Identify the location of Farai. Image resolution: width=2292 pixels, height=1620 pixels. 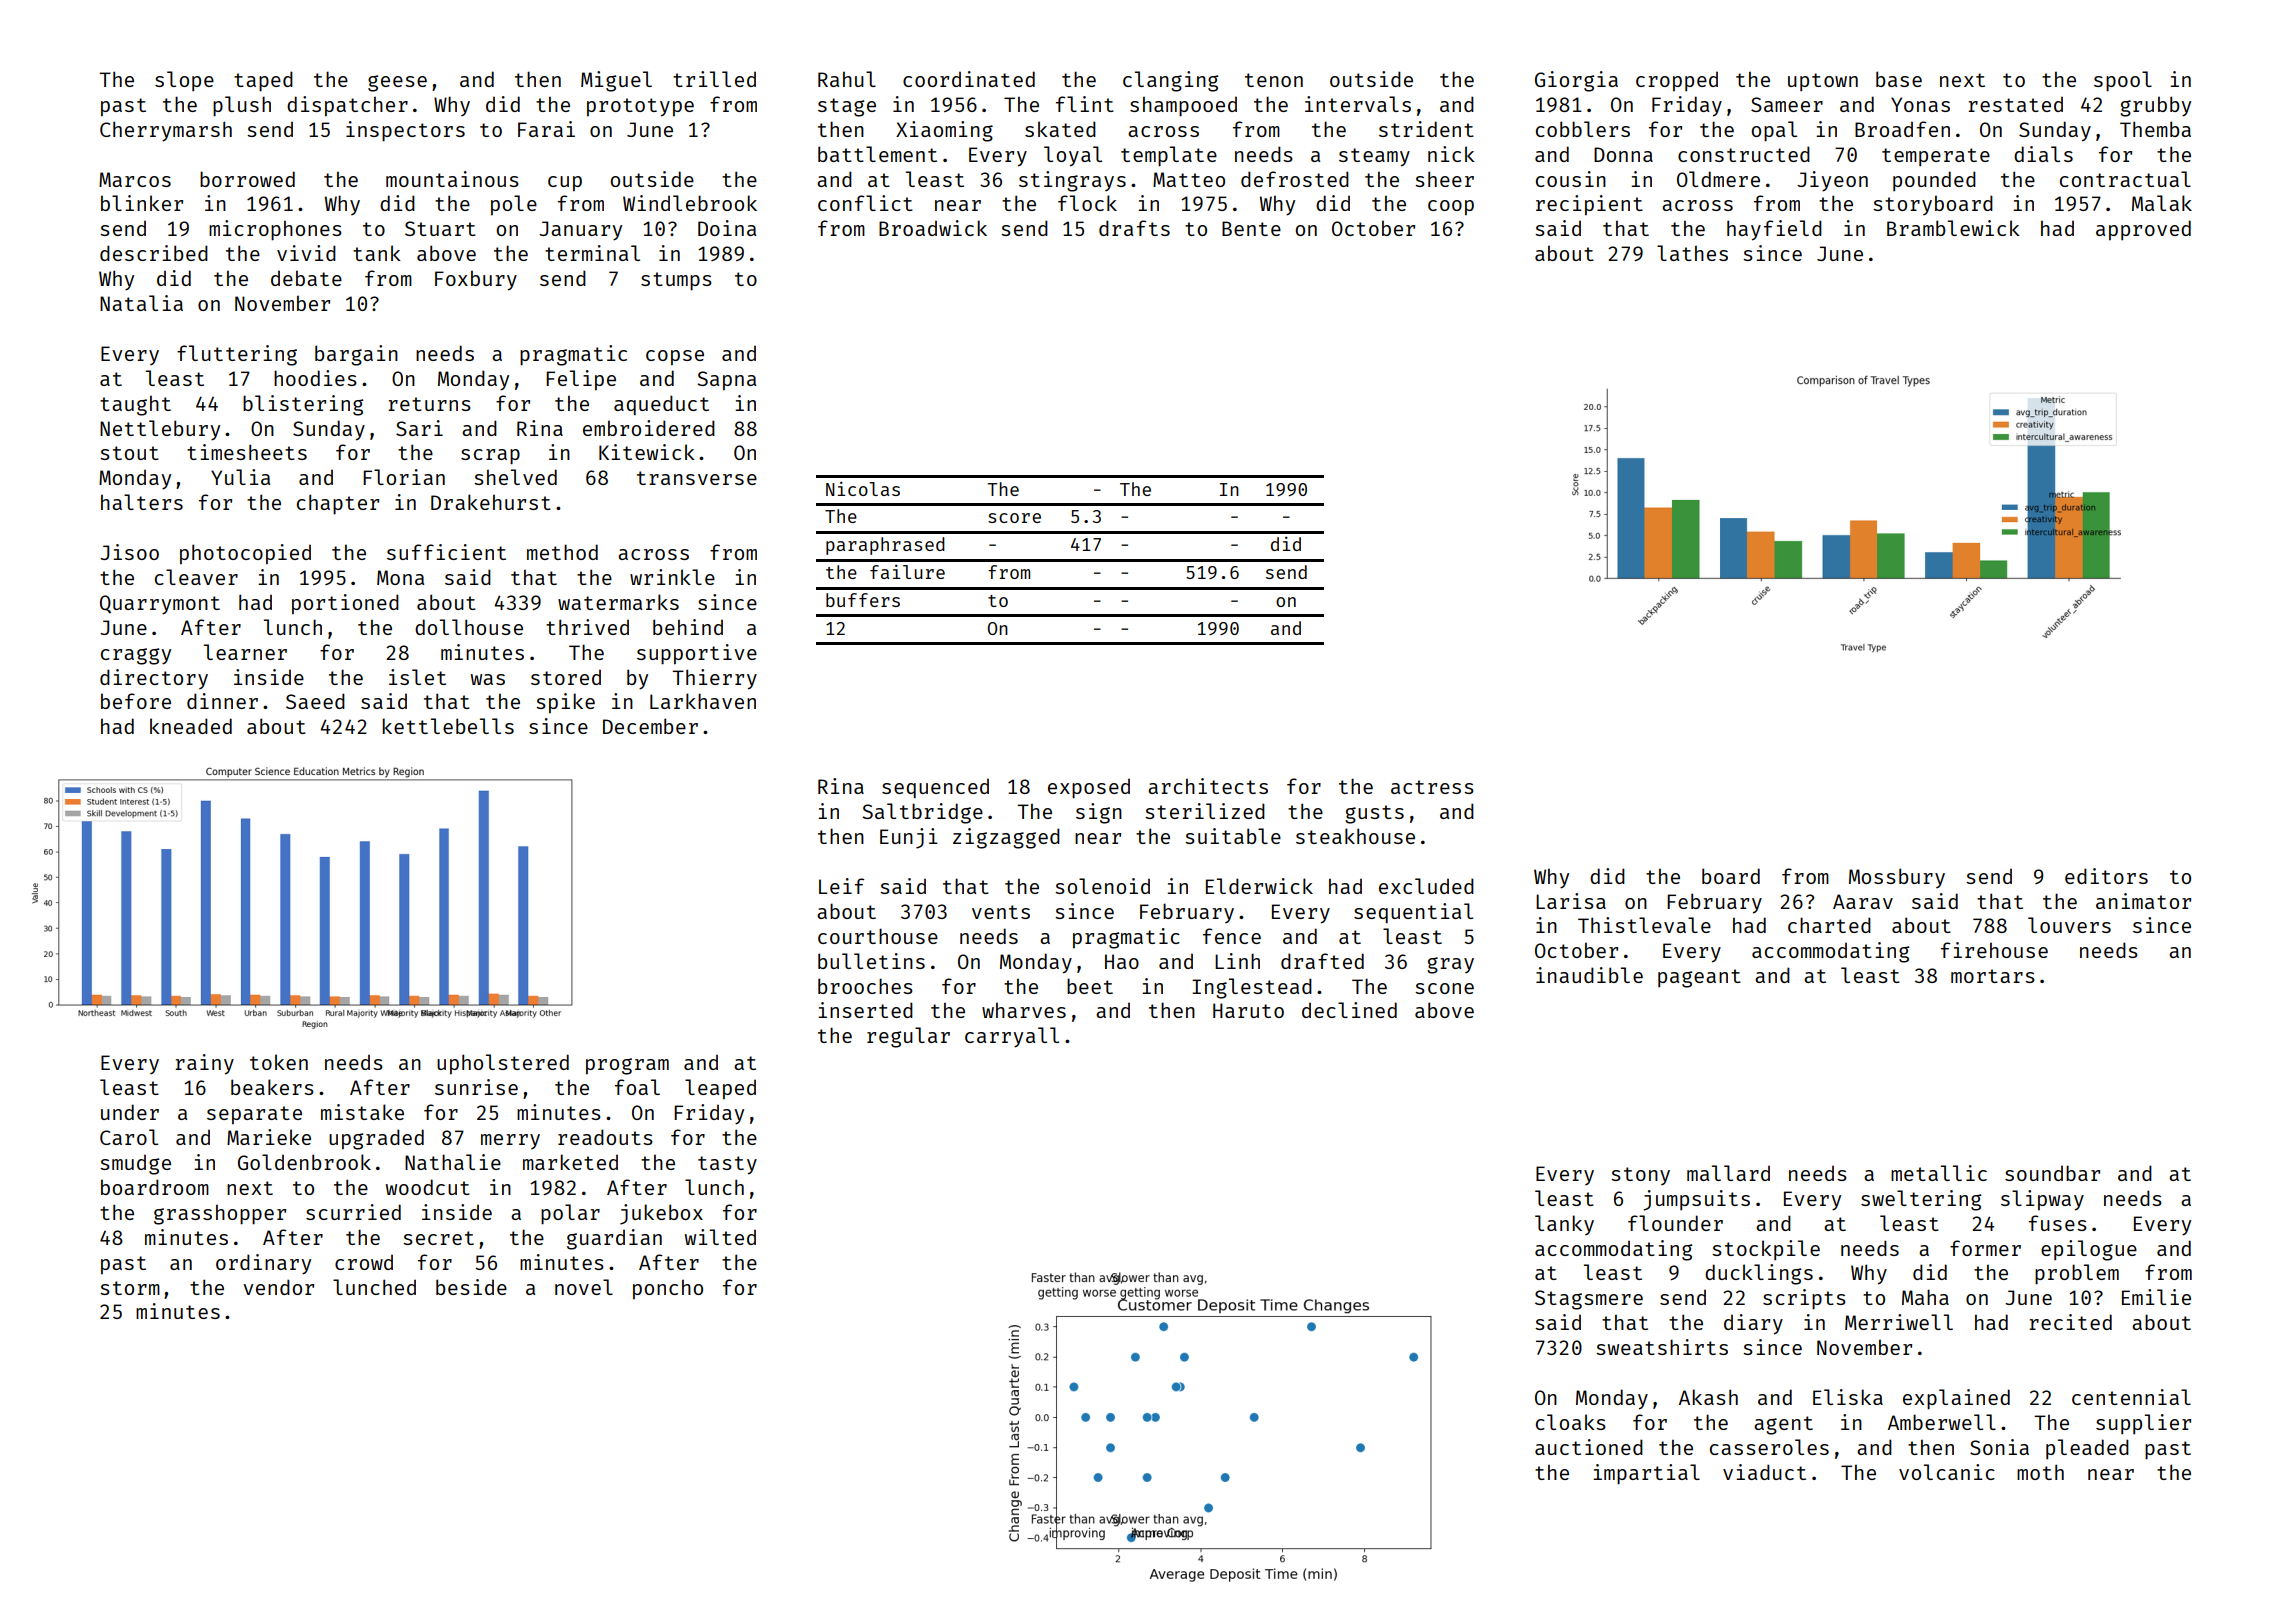
(546, 129).
